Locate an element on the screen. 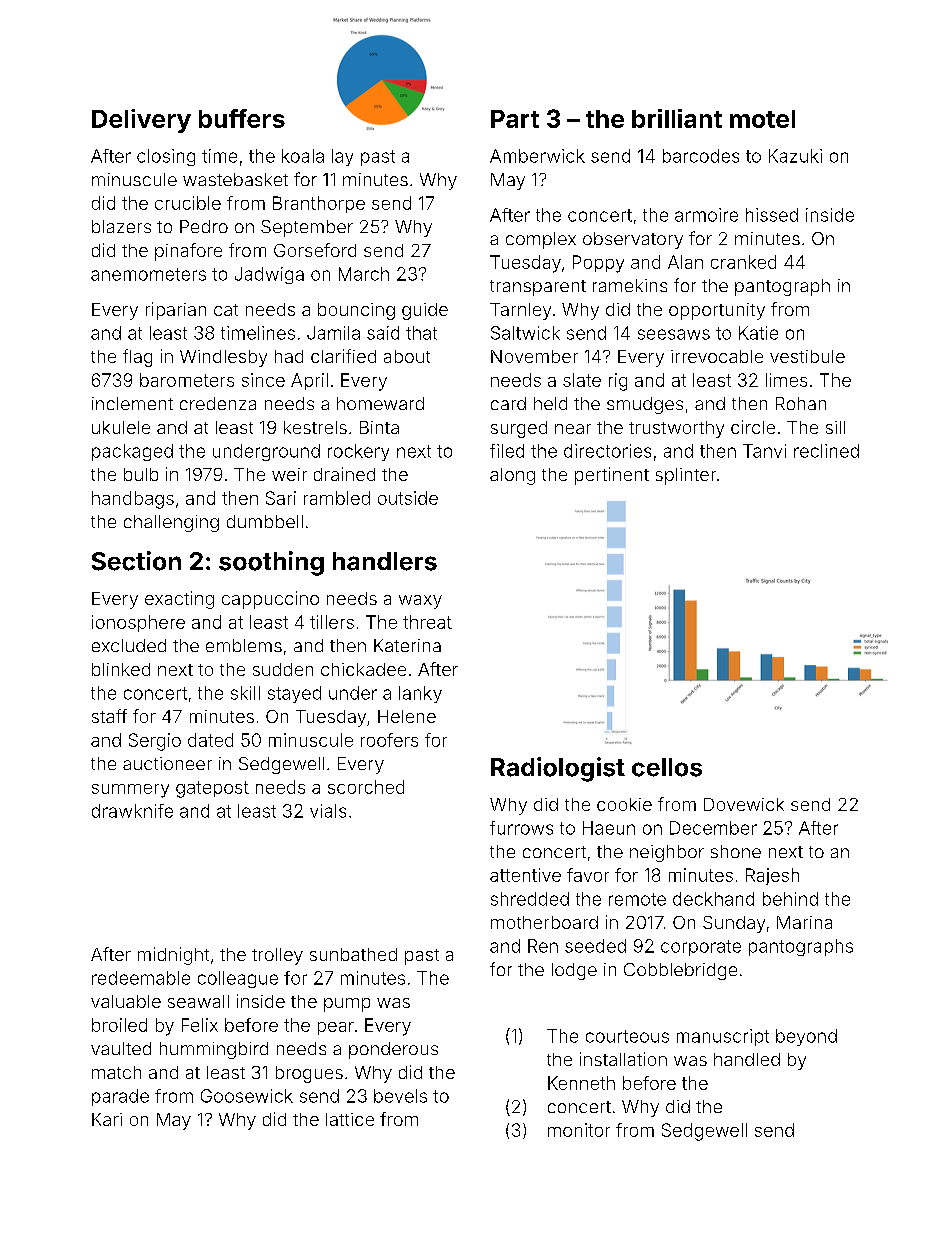 This screenshot has height=1233, width=952. circle is located at coordinates (753, 427).
